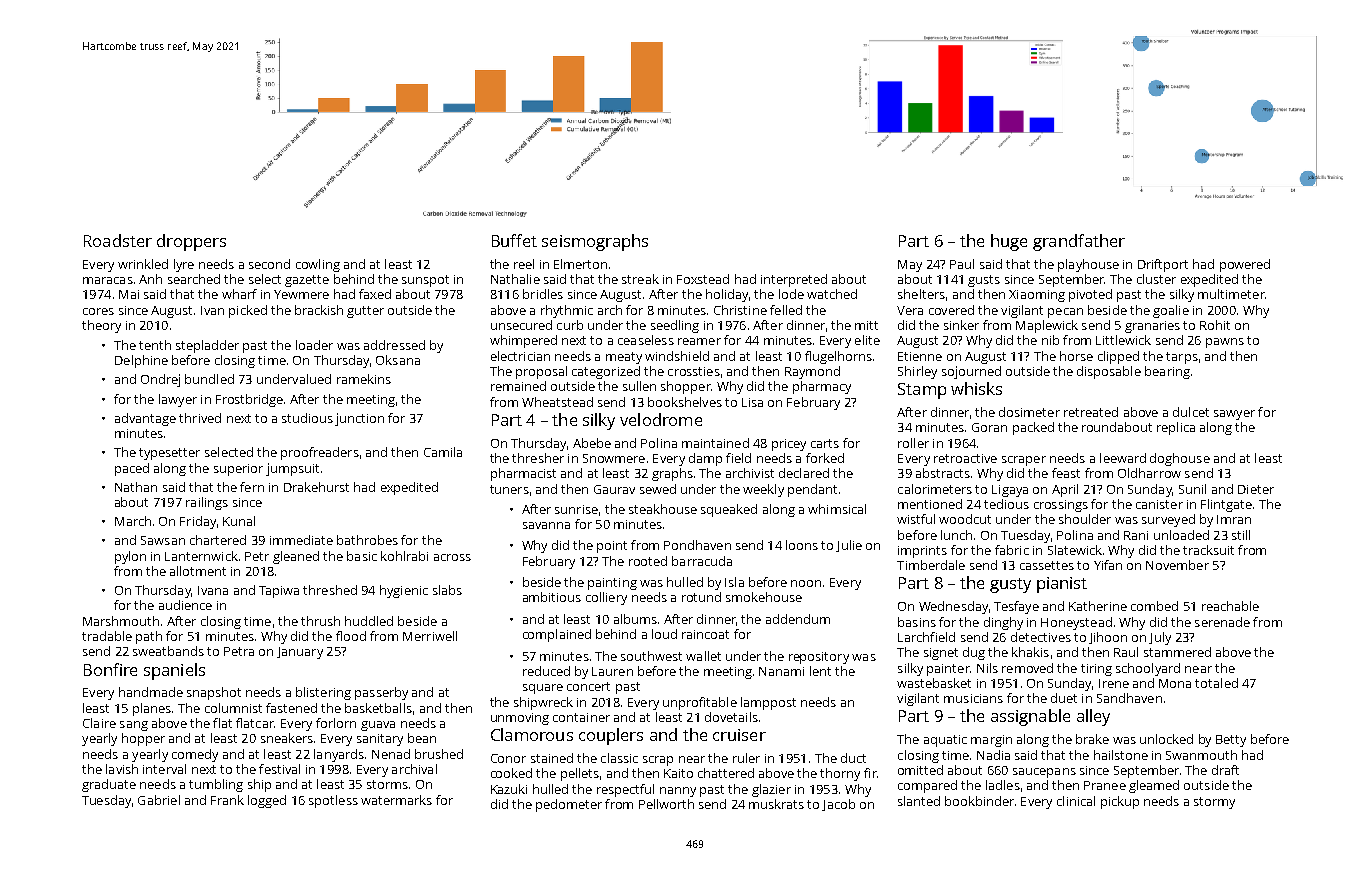 Image resolution: width=1372 pixels, height=887 pixels. I want to click on pylon, so click(130, 557).
